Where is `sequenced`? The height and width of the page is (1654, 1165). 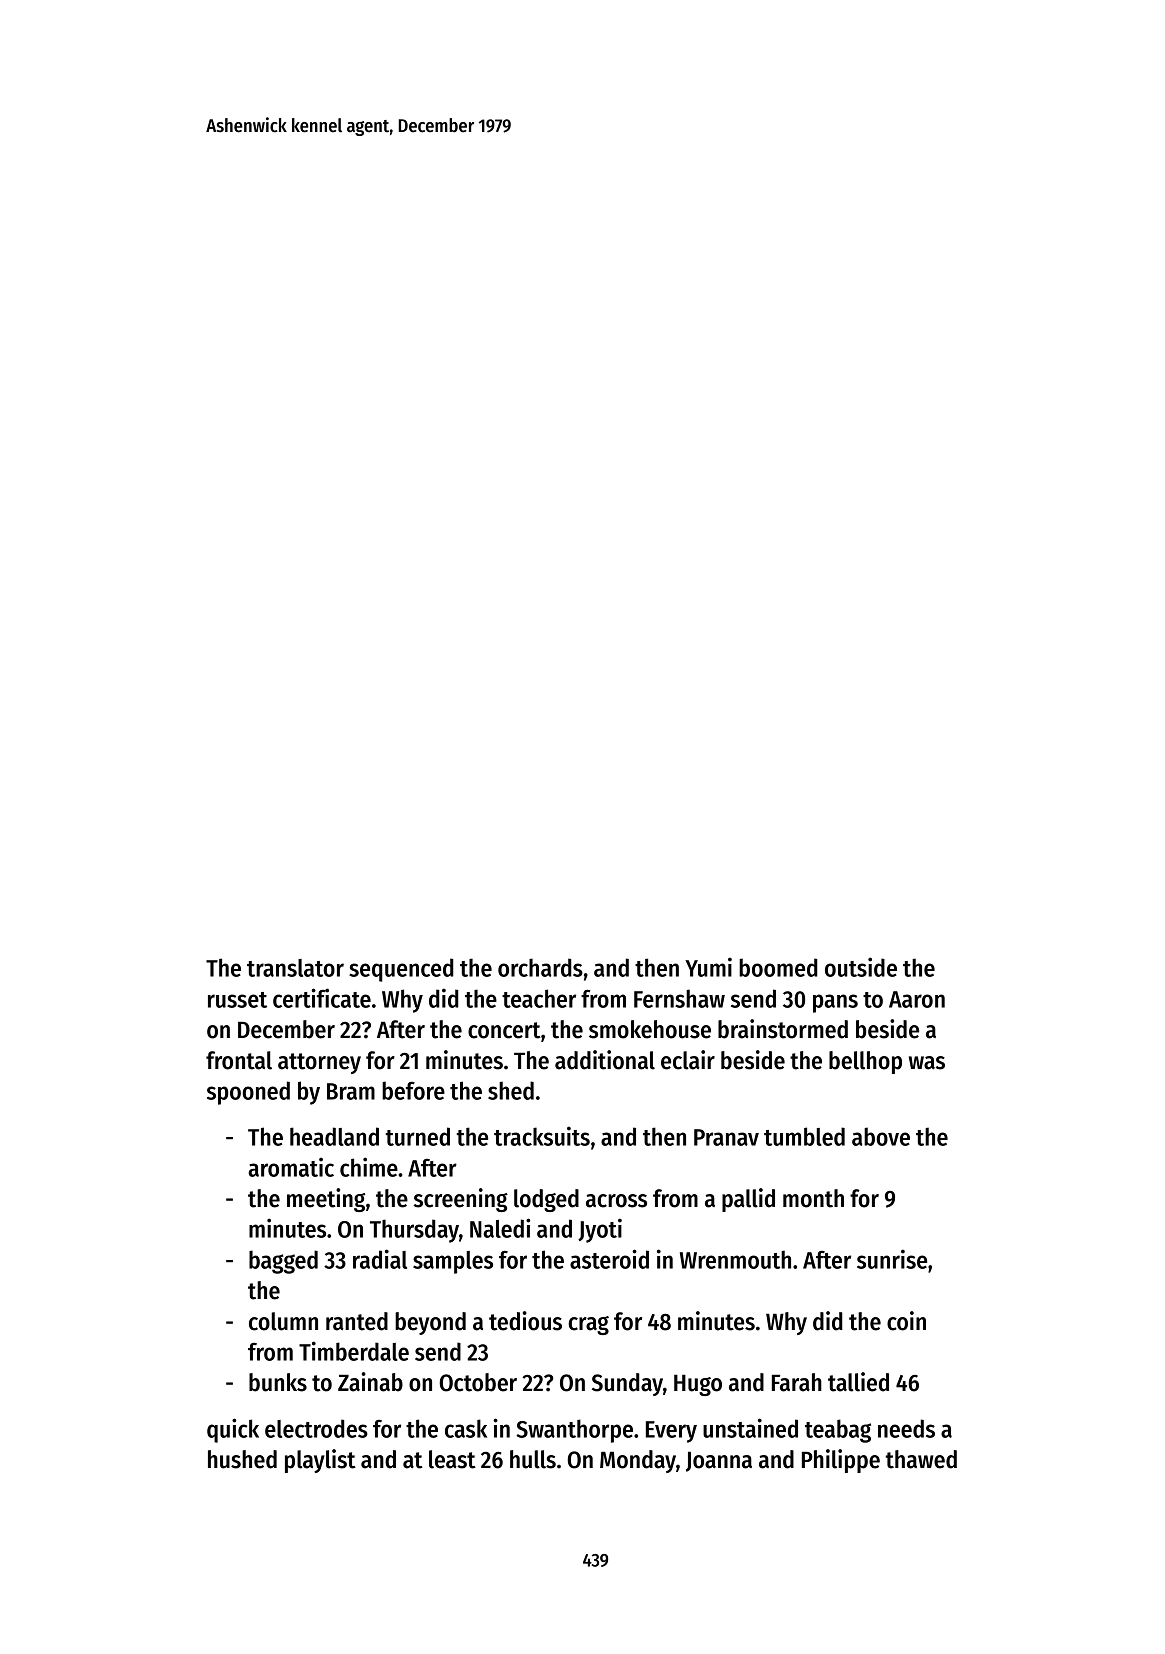
sequenced is located at coordinates (401, 970).
